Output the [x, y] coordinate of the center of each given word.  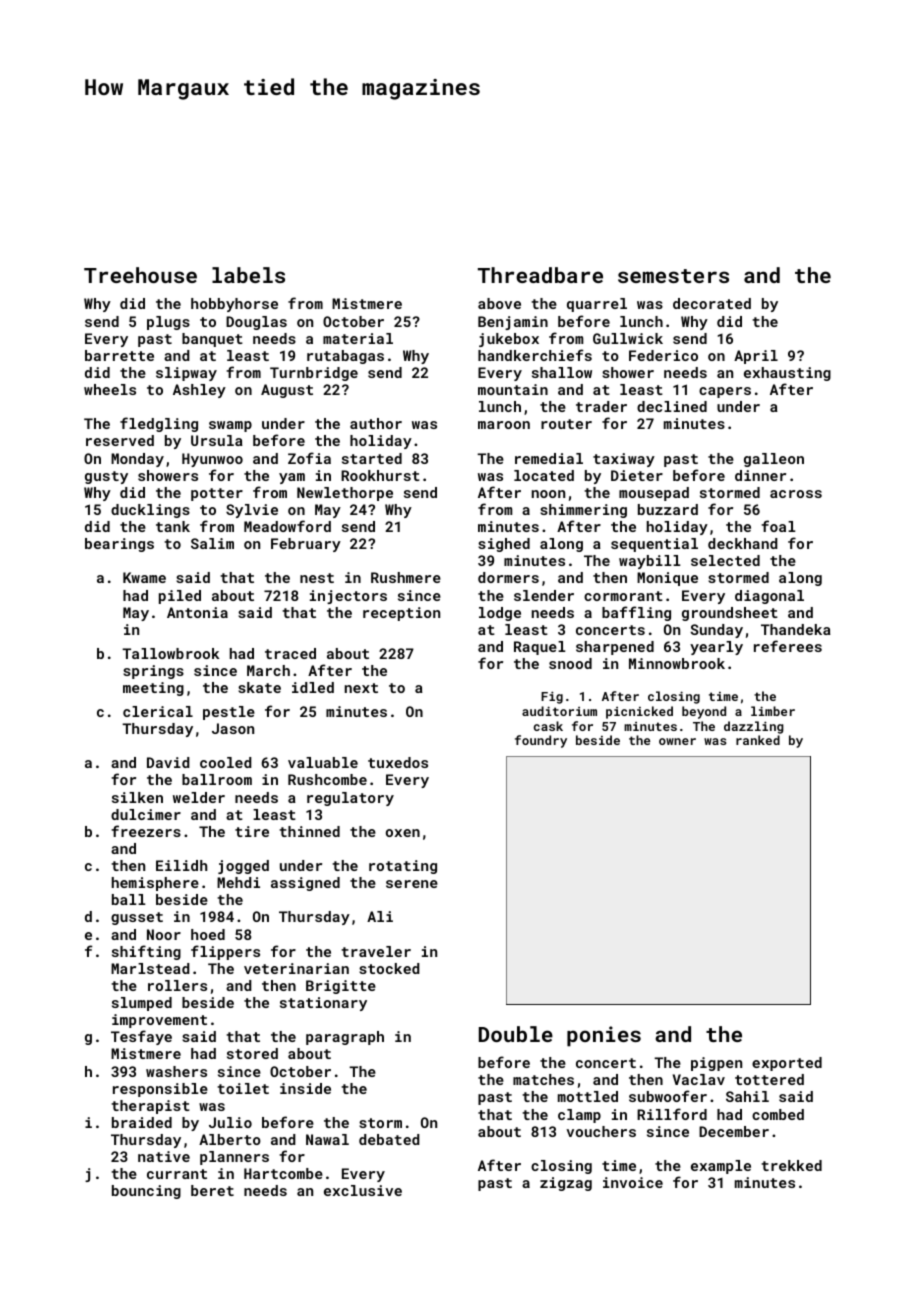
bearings [119, 545]
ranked [758, 740]
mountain [513, 389]
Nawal [327, 1139]
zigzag [566, 1184]
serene [412, 884]
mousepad [654, 494]
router [566, 424]
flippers [225, 952]
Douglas [256, 323]
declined [672, 406]
